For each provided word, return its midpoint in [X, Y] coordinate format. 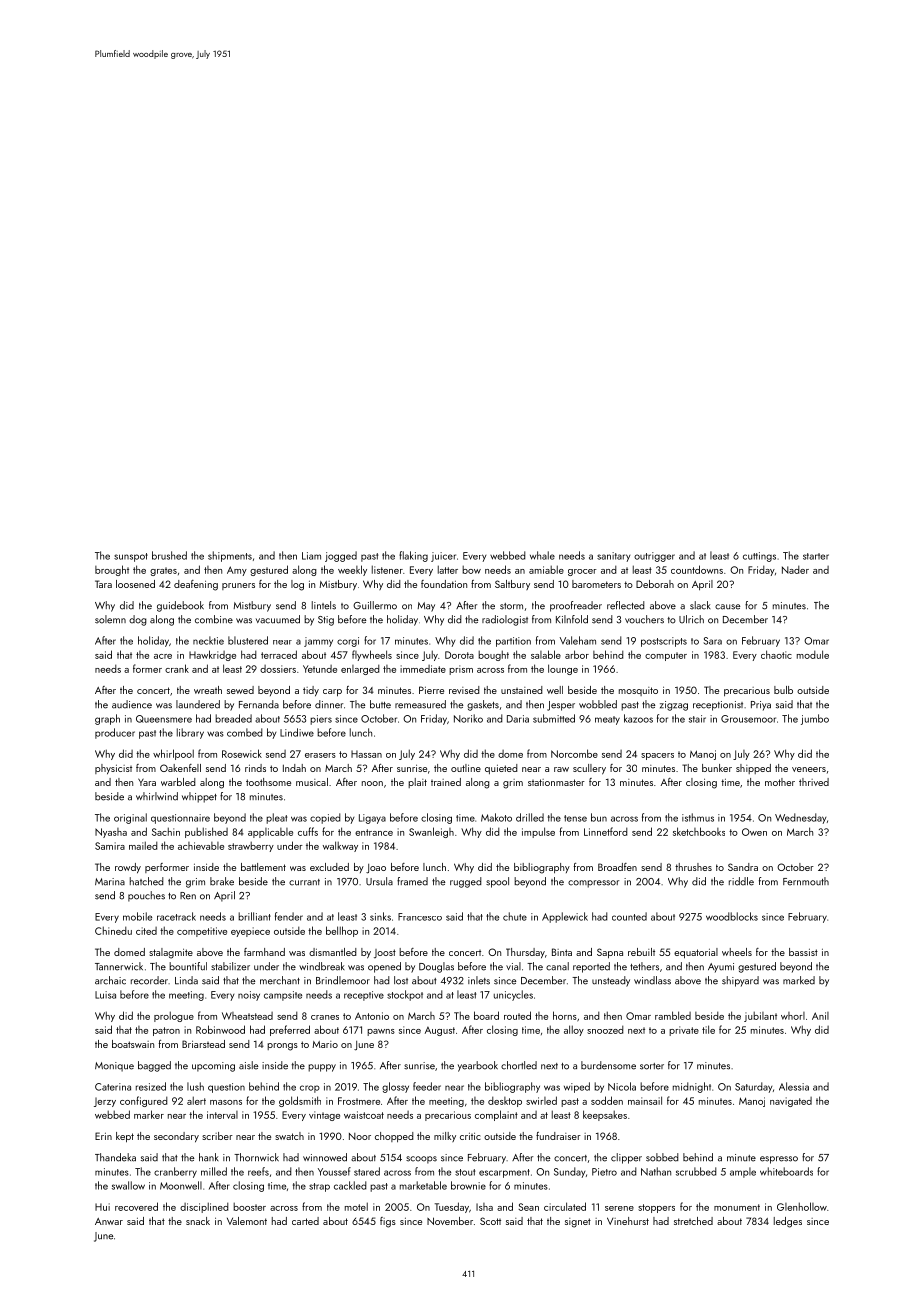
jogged [341, 556]
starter [816, 556]
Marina [110, 882]
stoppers [656, 1208]
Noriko [468, 718]
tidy [311, 691]
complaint [496, 1115]
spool [497, 882]
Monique [114, 1067]
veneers [809, 769]
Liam [311, 556]
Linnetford [606, 831]
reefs [258, 1171]
